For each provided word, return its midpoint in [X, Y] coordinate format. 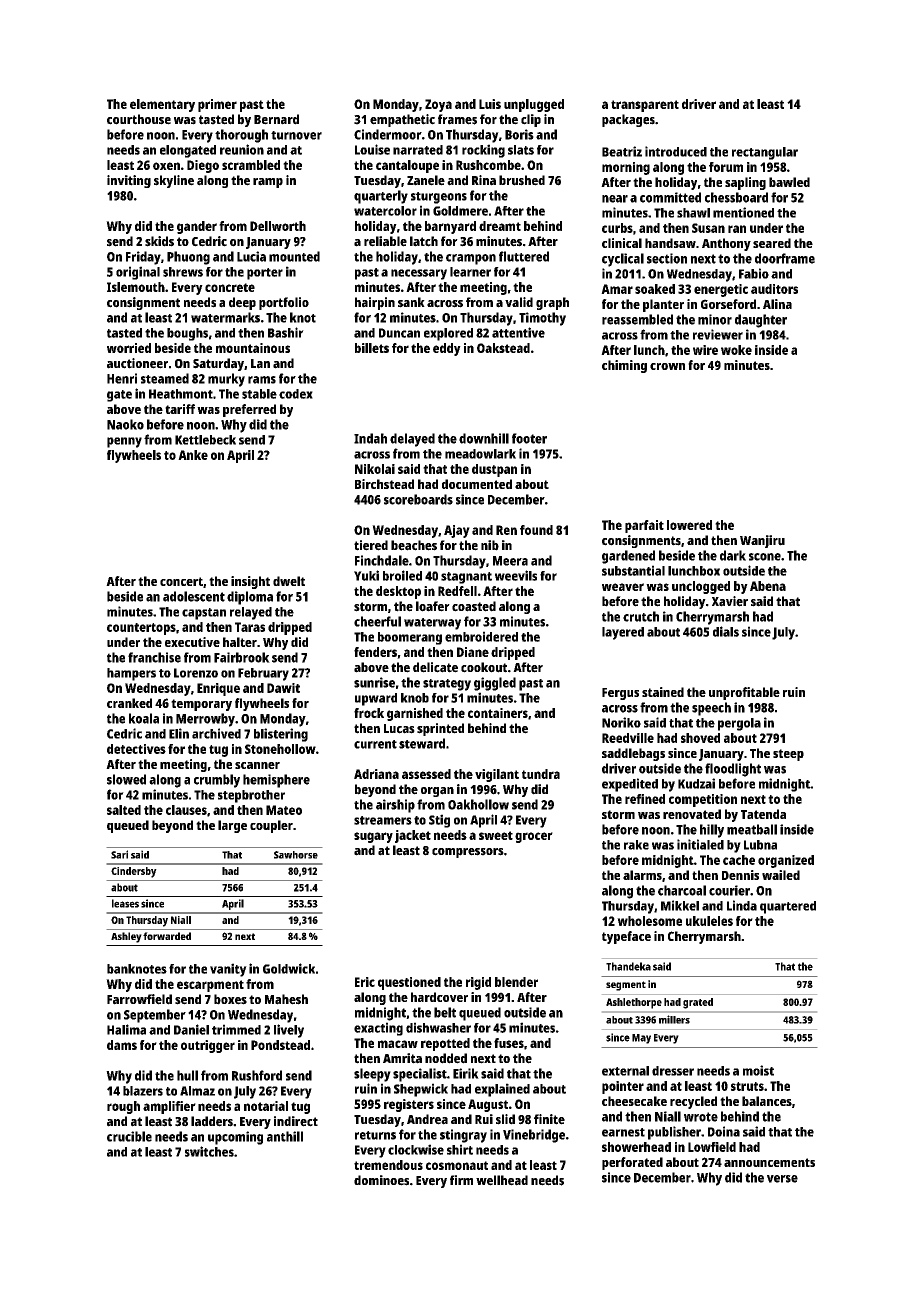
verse [782, 1179]
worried [129, 348]
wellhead [502, 1180]
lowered [689, 525]
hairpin [375, 303]
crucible [129, 1136]
